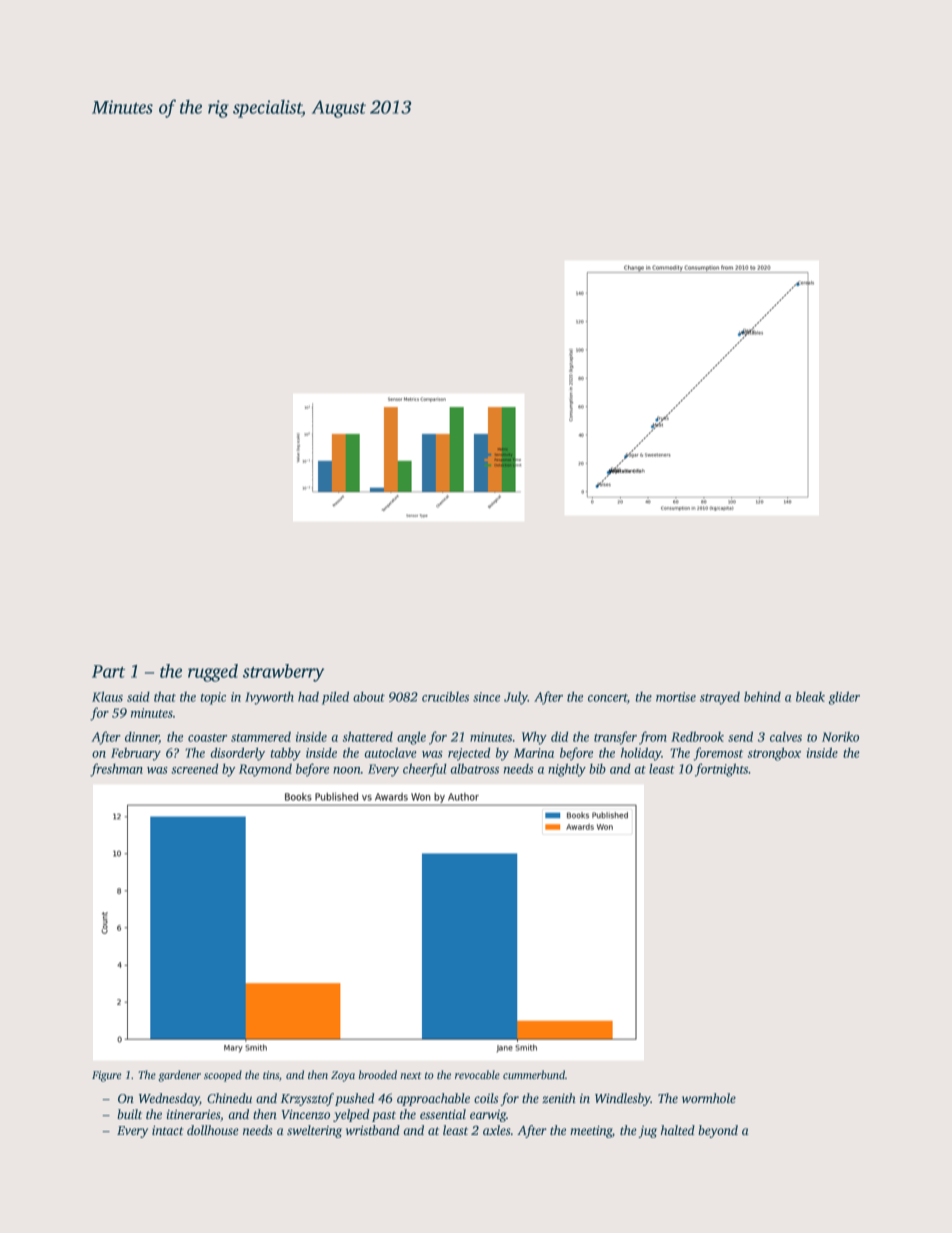  What do you see at coordinates (676, 697) in the page?
I see `mortise` at bounding box center [676, 697].
